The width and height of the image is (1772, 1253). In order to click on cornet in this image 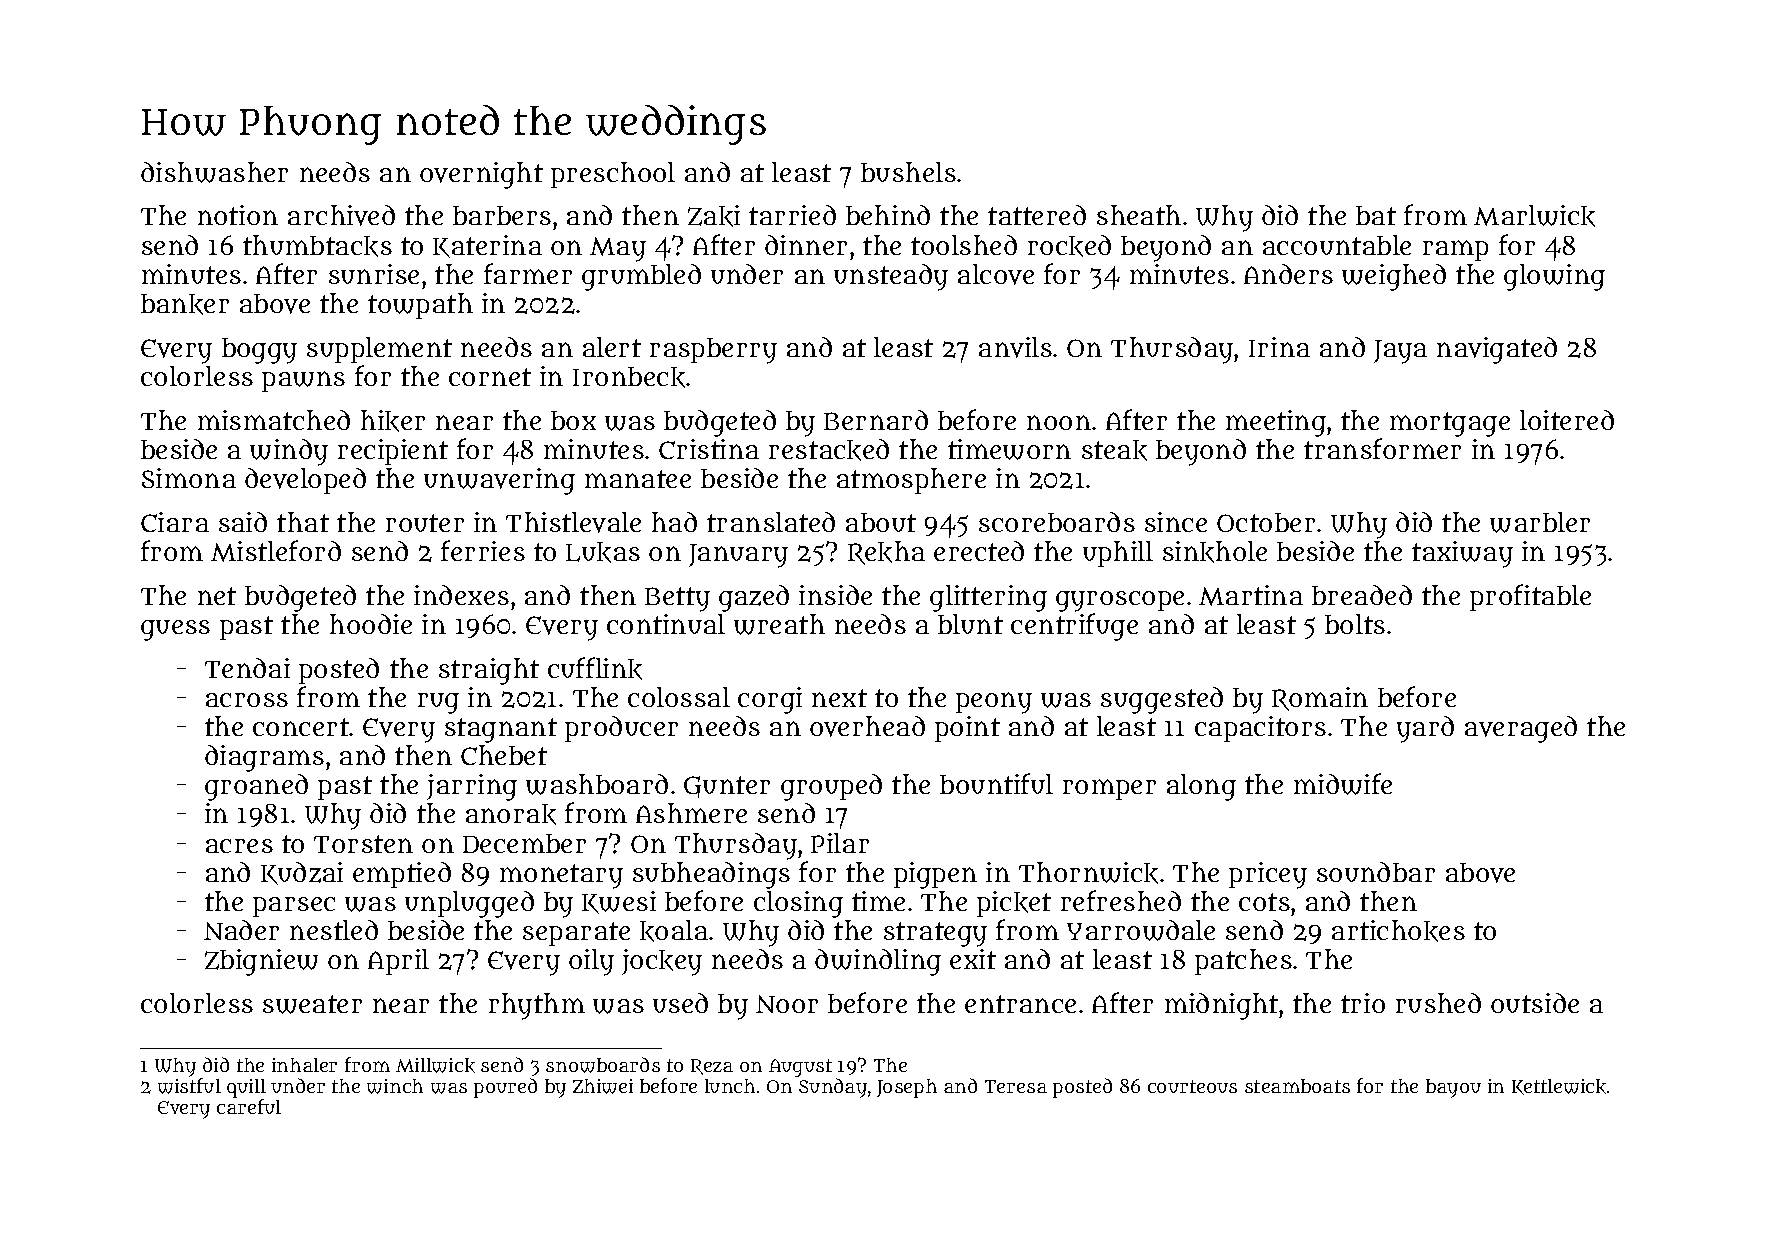, I will do `click(490, 377)`.
